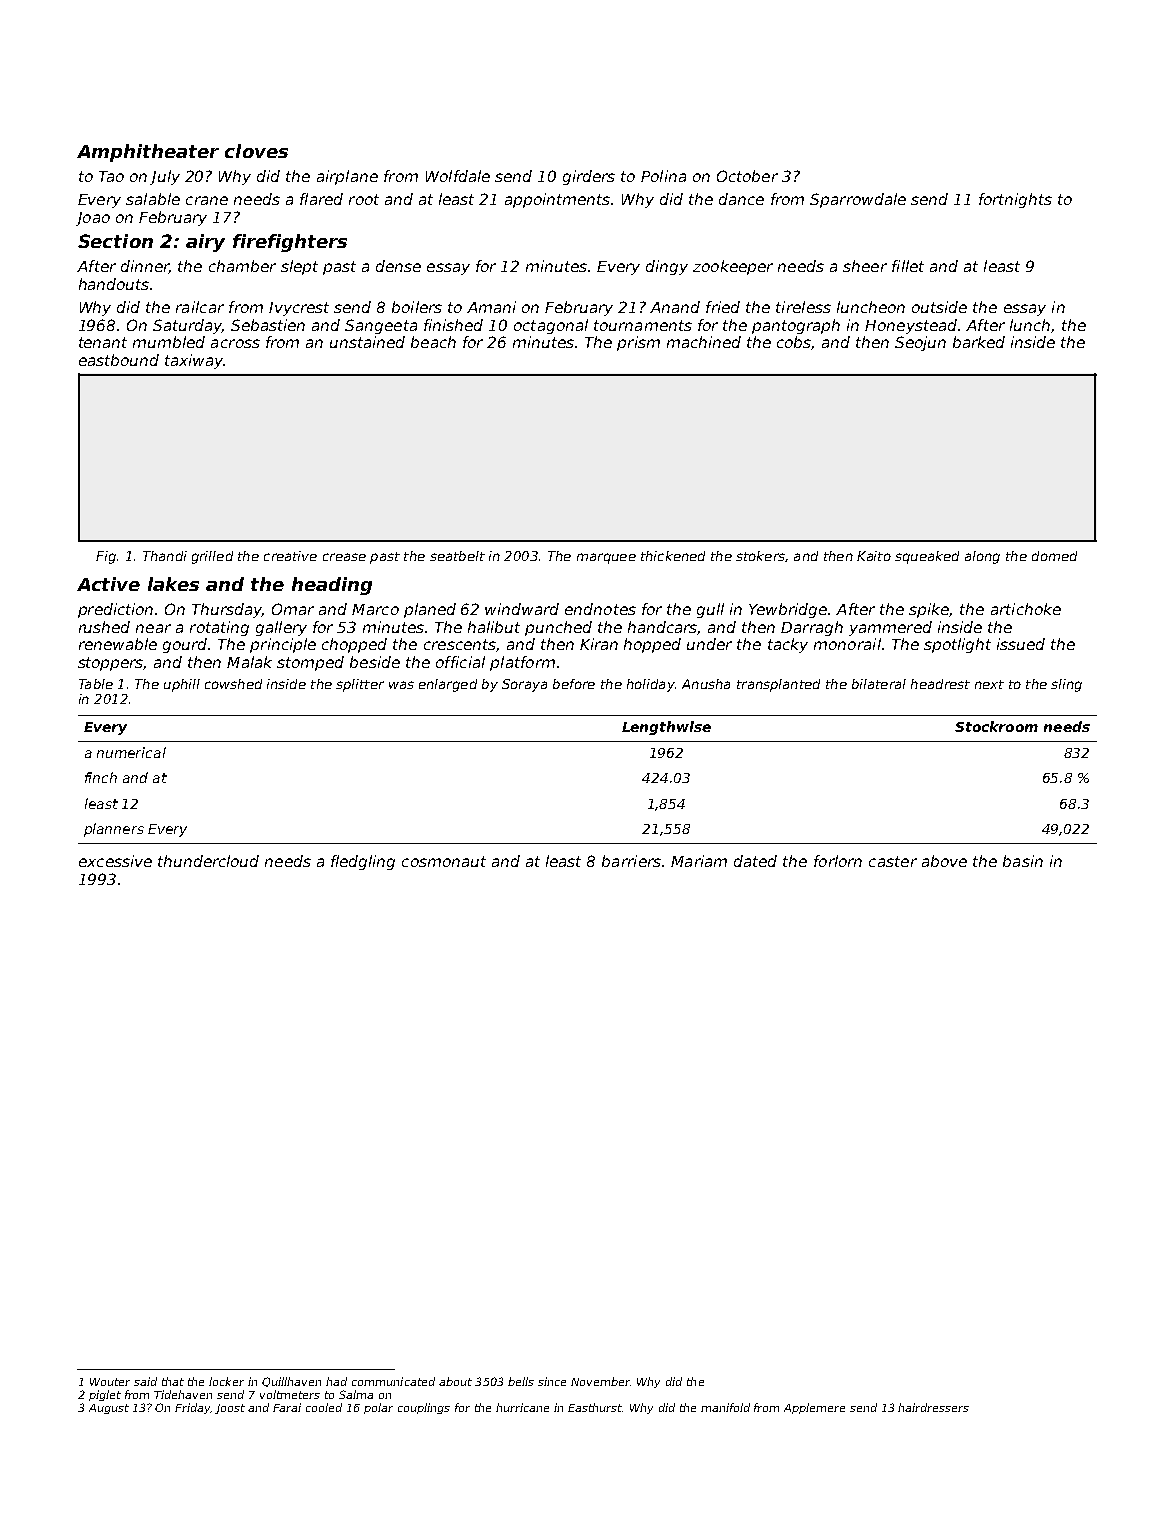  What do you see at coordinates (148, 153) in the image?
I see `Amphitheater` at bounding box center [148, 153].
